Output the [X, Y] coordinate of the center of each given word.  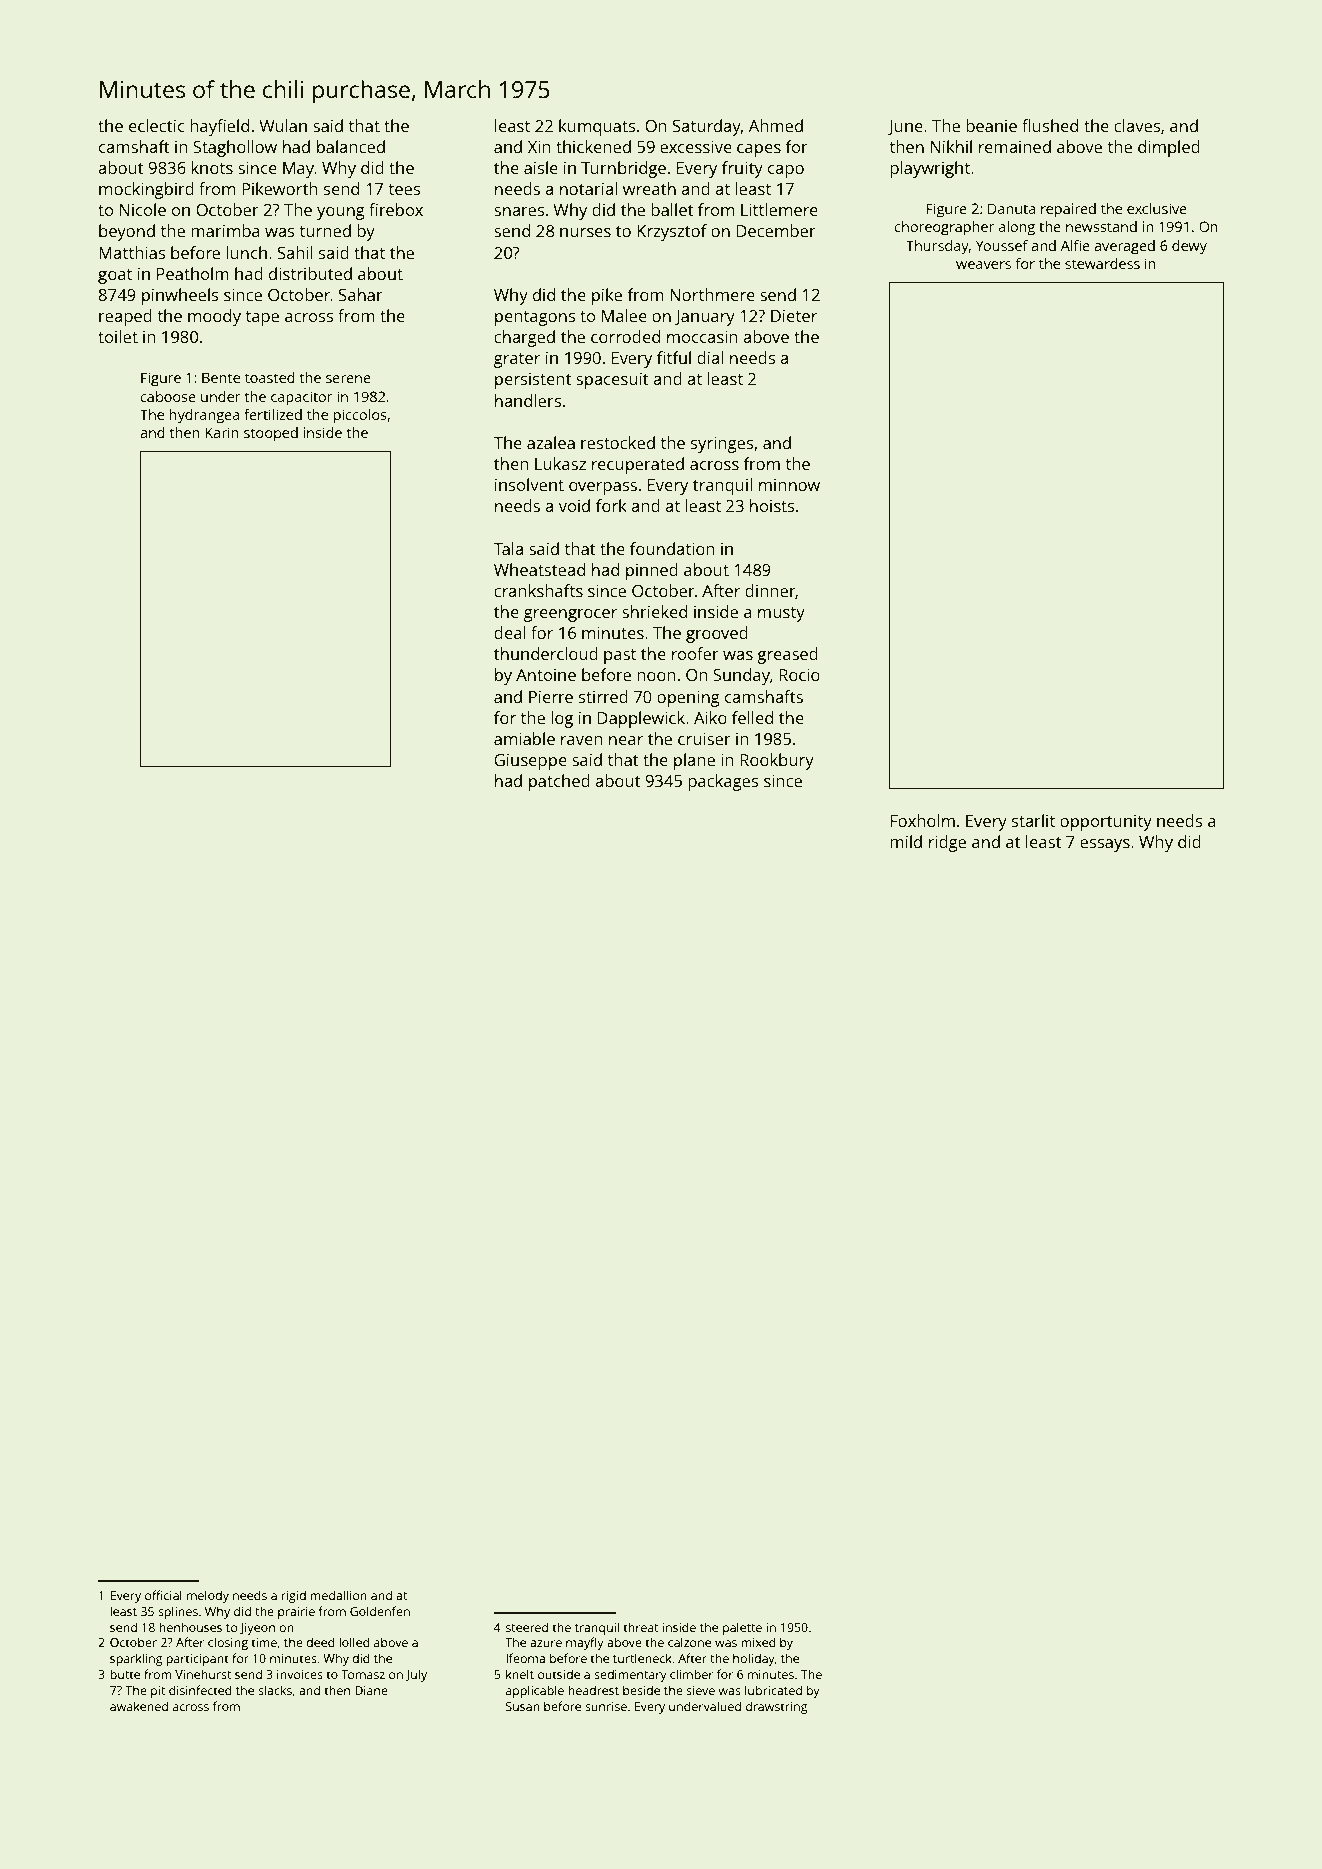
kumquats [597, 127]
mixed [758, 1642]
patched [559, 782]
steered [527, 1627]
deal [509, 632]
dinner [770, 591]
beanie [991, 125]
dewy [1189, 247]
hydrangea [205, 416]
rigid [293, 1596]
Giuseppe [530, 762]
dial [710, 357]
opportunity [1106, 823]
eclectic [157, 125]
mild [906, 841]
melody [208, 1596]
